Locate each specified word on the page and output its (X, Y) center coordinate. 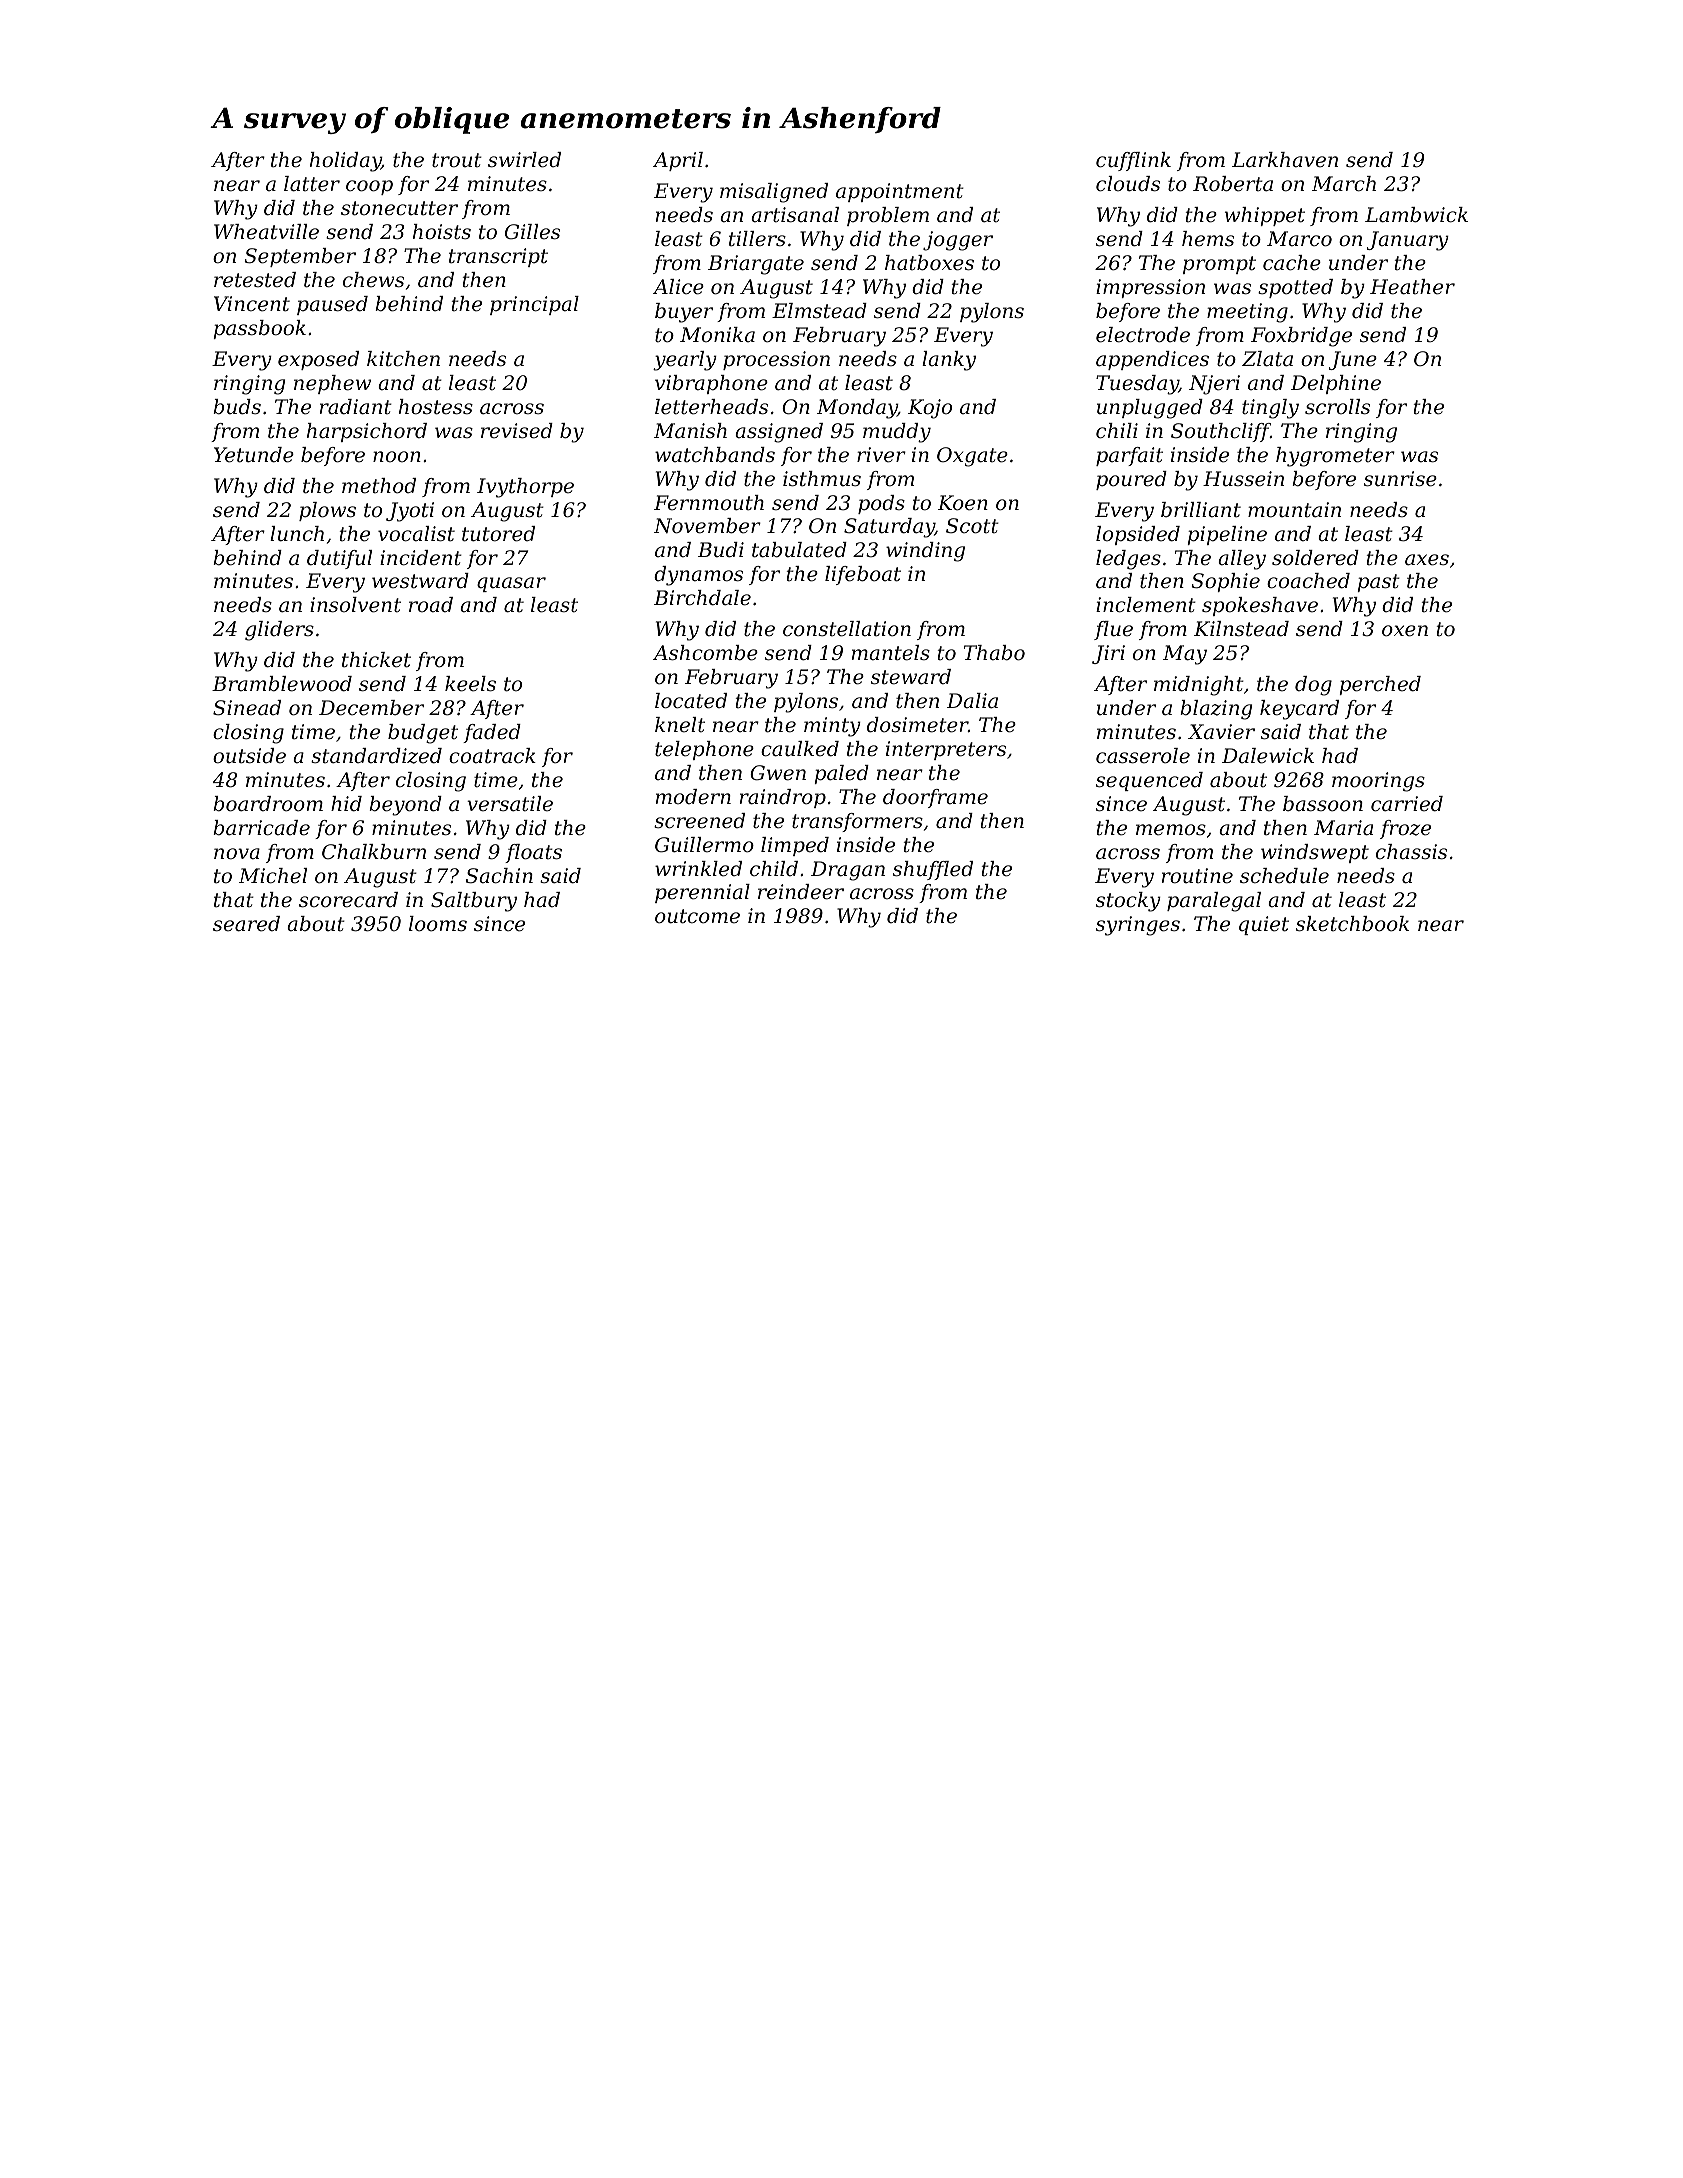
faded (492, 733)
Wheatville (266, 232)
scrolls (1337, 407)
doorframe (935, 798)
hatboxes (929, 263)
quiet (1264, 925)
